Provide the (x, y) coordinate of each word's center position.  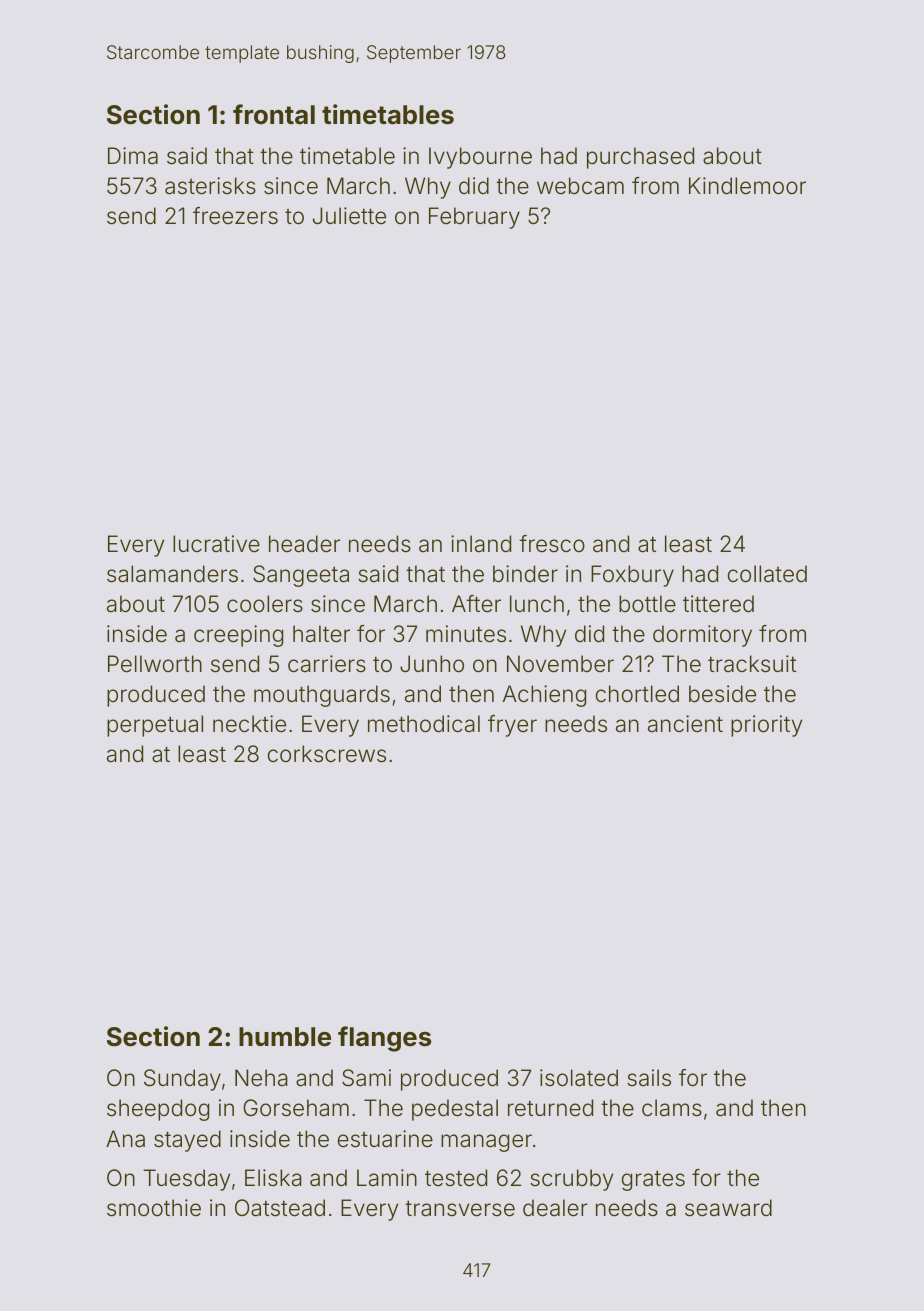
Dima (133, 156)
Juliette (349, 216)
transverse (460, 1208)
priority (766, 726)
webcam (580, 186)
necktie (249, 724)
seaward (728, 1208)
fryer (512, 726)
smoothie (154, 1208)
